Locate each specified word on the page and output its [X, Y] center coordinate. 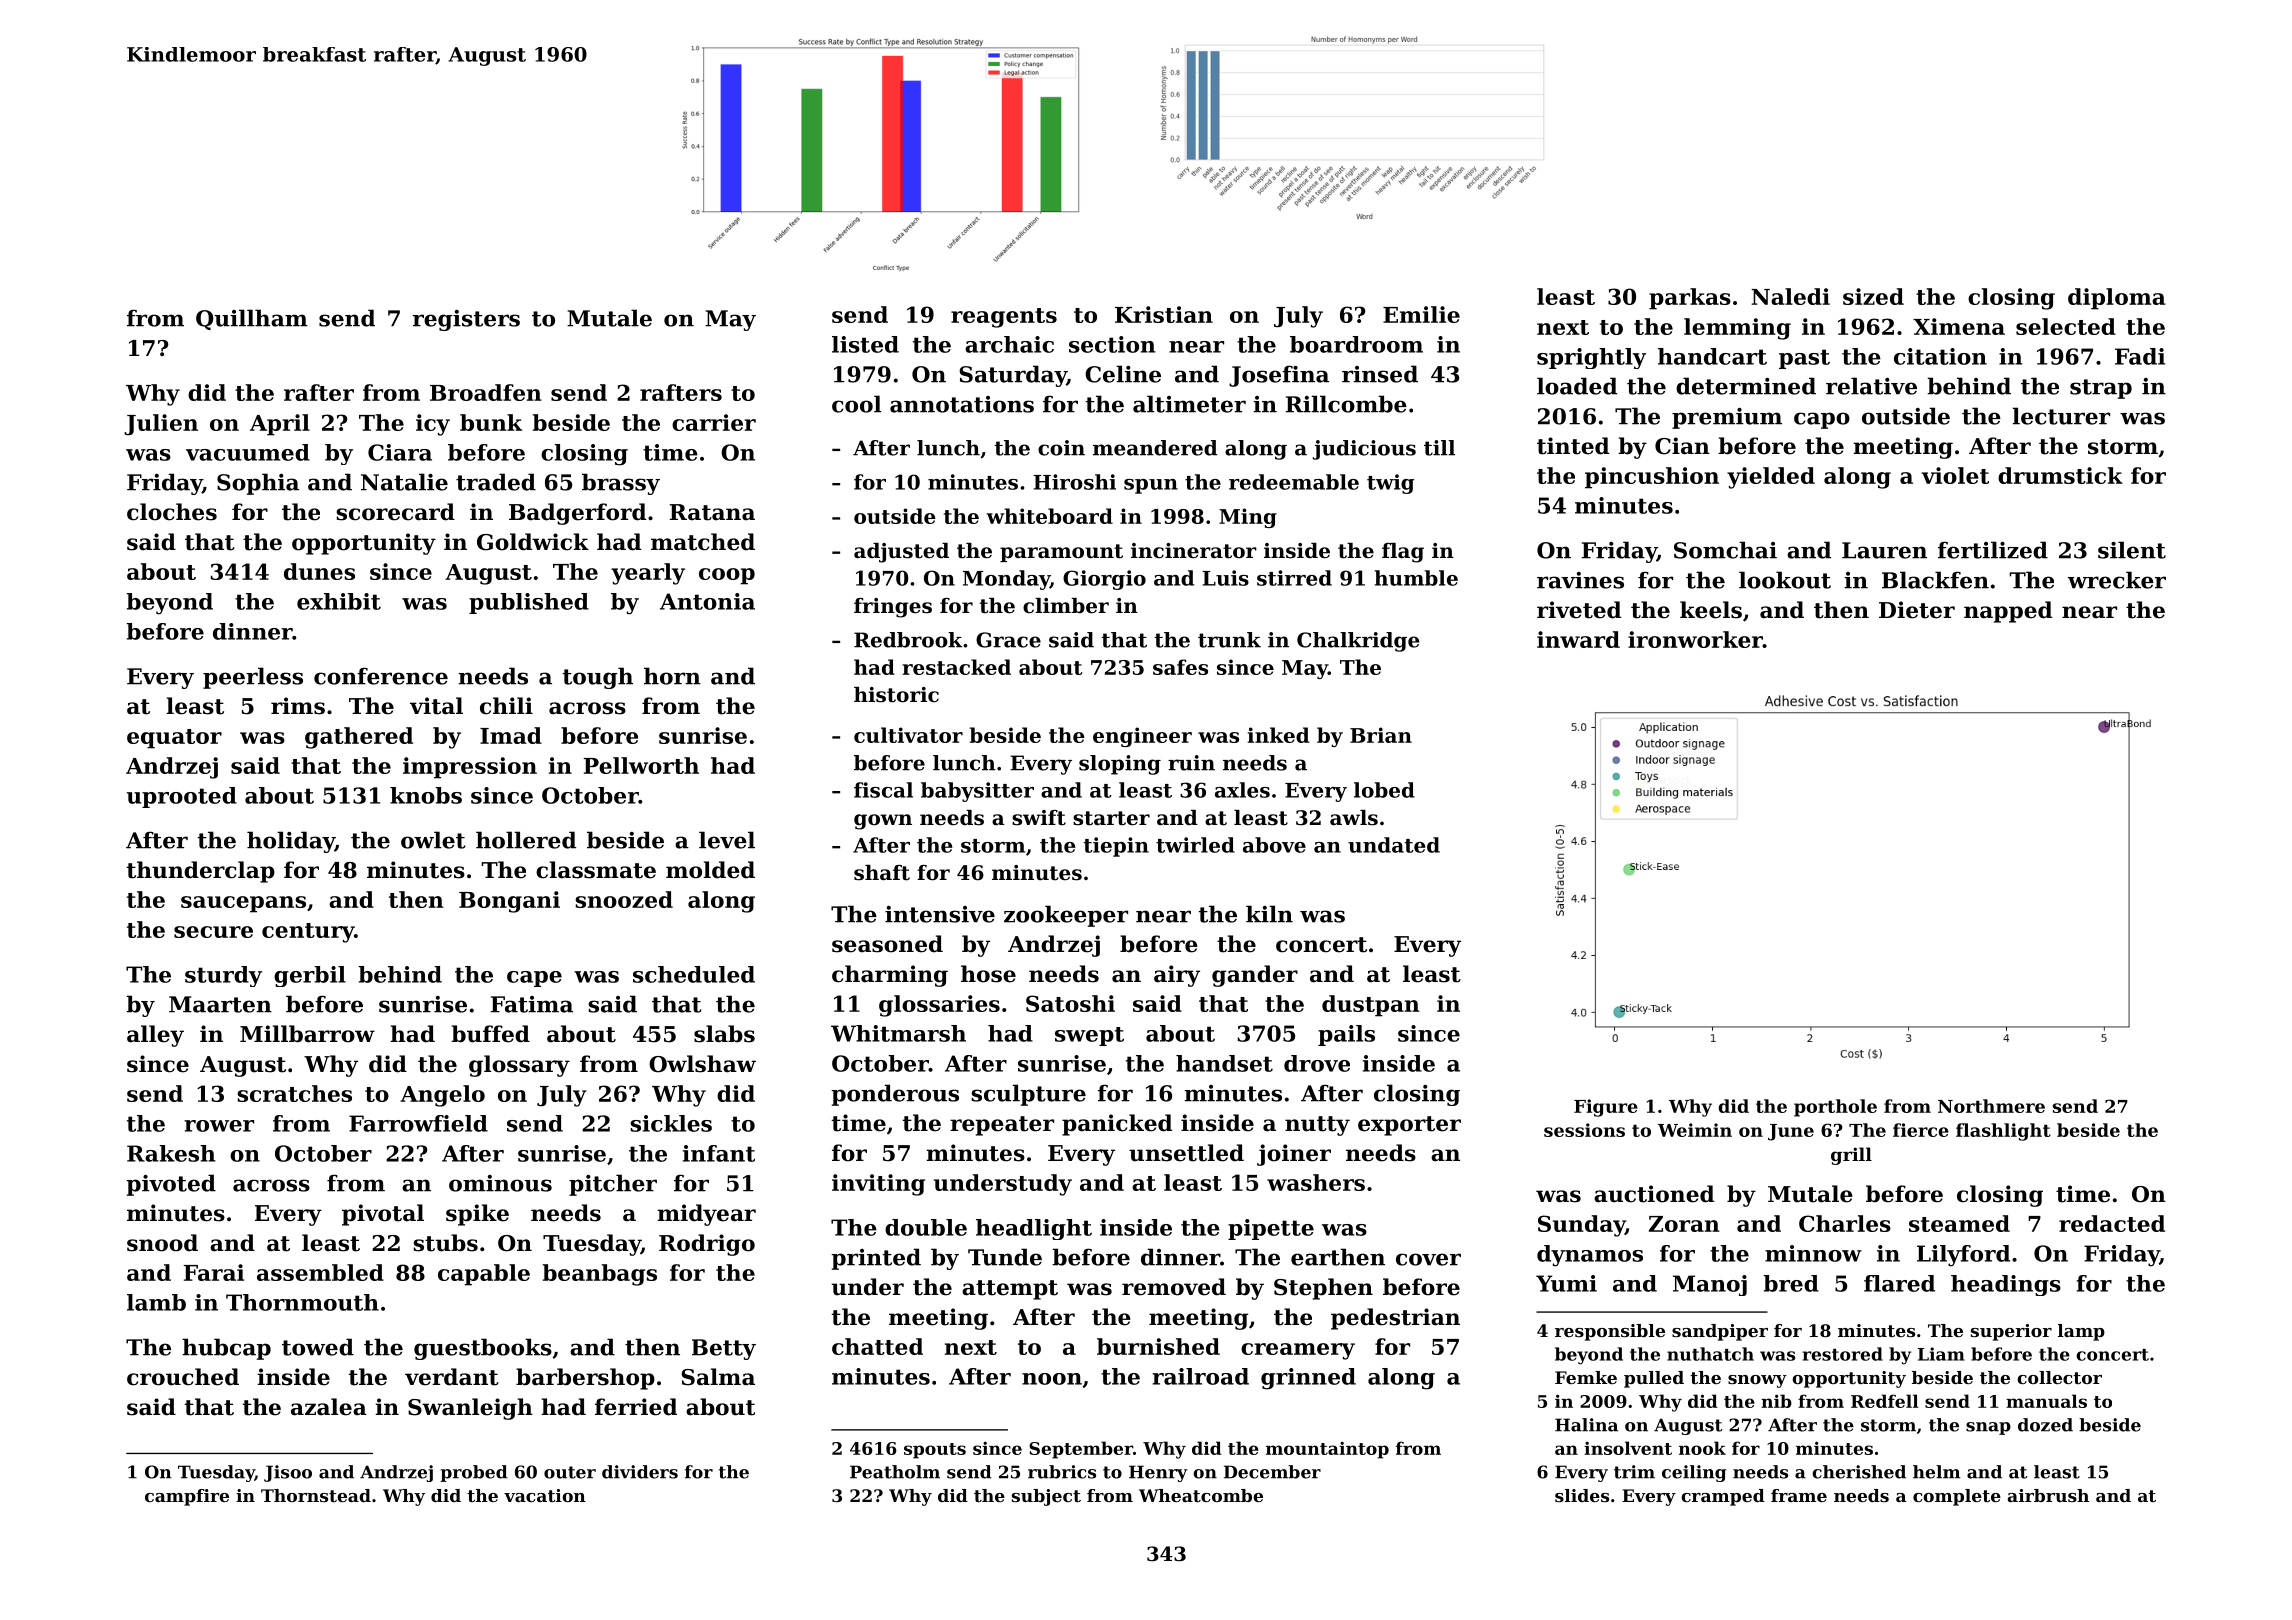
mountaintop [1327, 1450]
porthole [1835, 1108]
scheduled [694, 974]
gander [1255, 976]
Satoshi [1070, 1003]
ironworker [1695, 639]
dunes [319, 571]
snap [1988, 1428]
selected [2066, 326]
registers [466, 320]
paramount [1061, 553]
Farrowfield [418, 1123]
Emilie [1421, 314]
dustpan [1371, 1006]
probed [474, 1473]
